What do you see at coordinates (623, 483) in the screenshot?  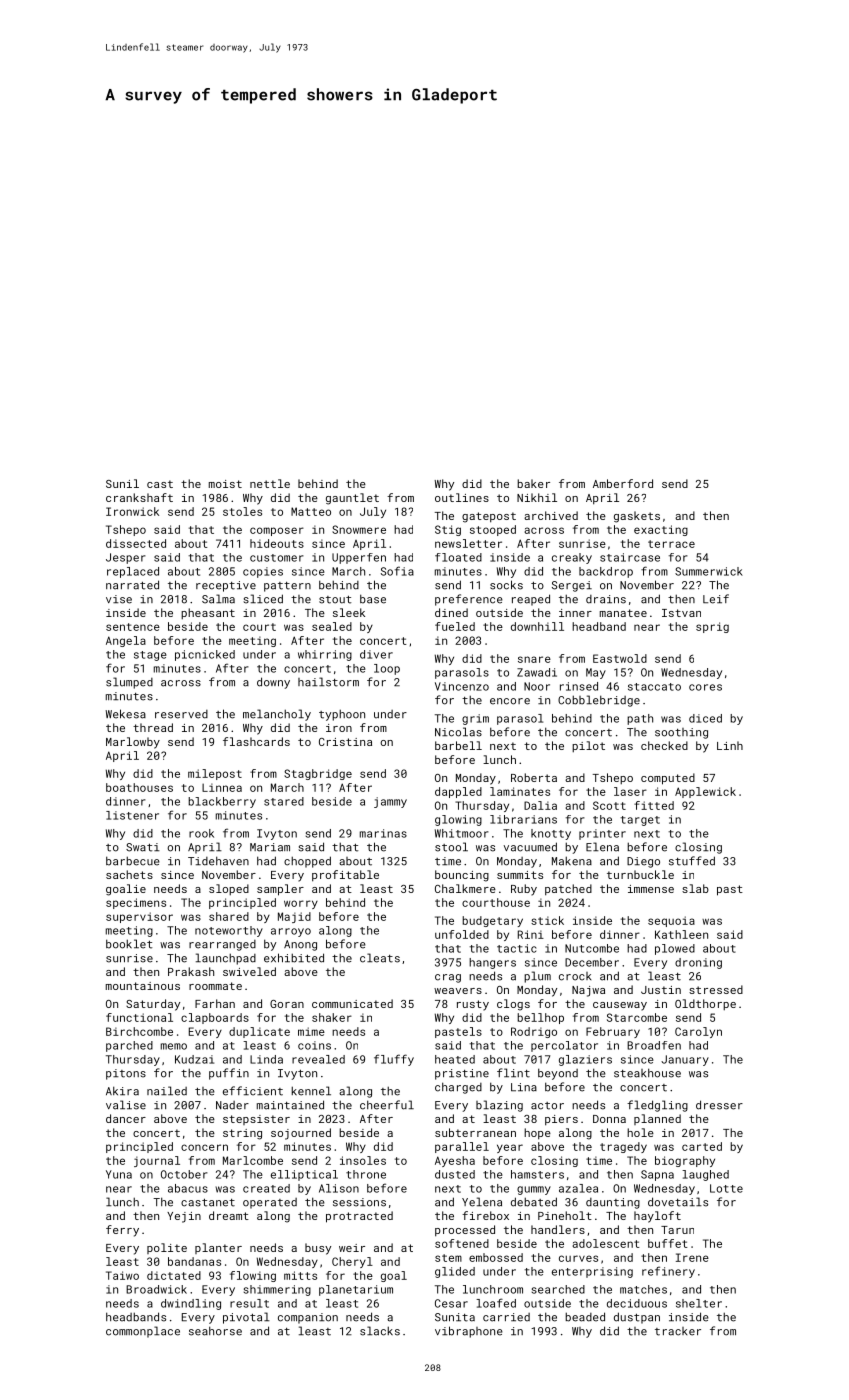 I see `Amberford` at bounding box center [623, 483].
